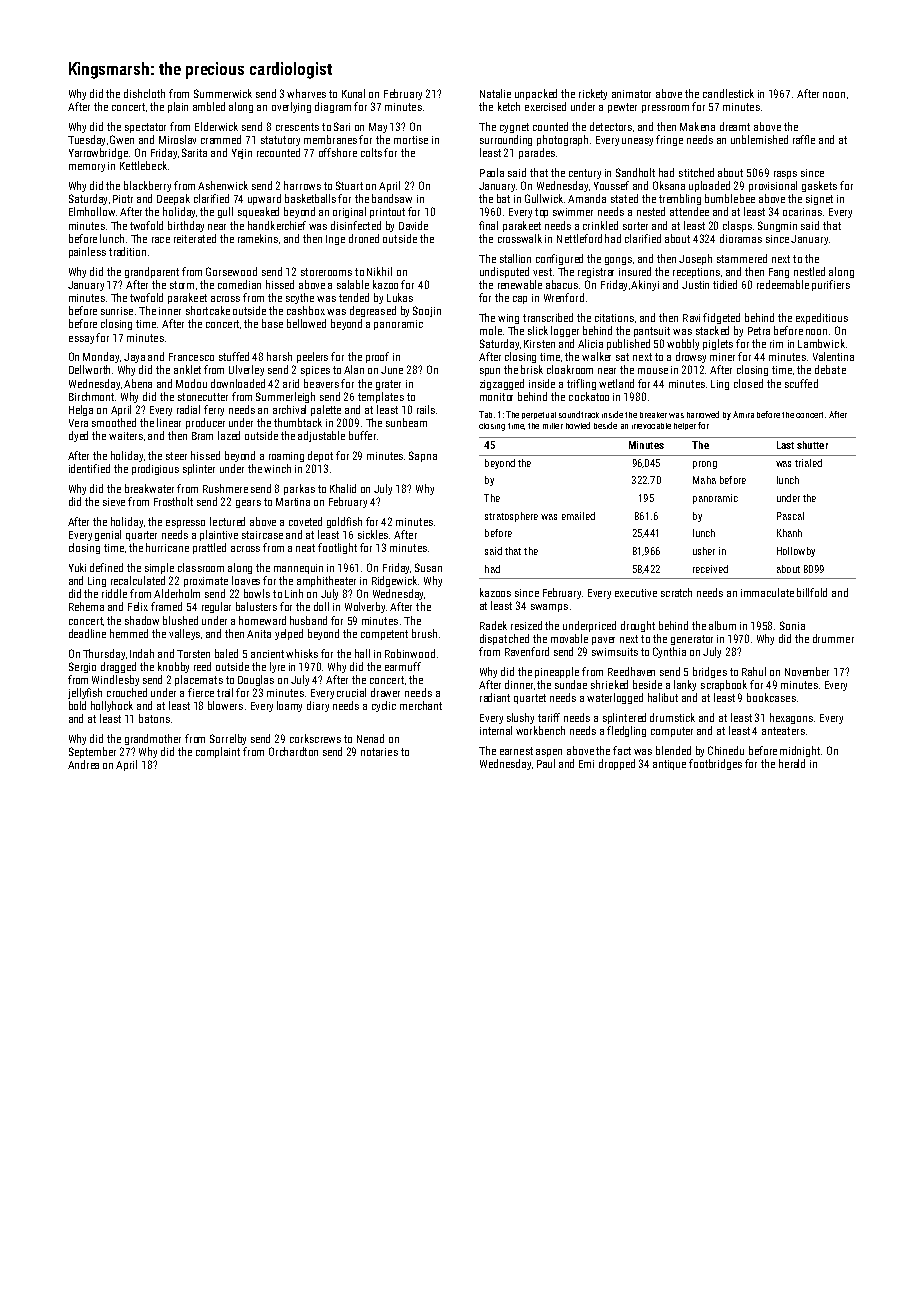  I want to click on dishcloth, so click(144, 93).
